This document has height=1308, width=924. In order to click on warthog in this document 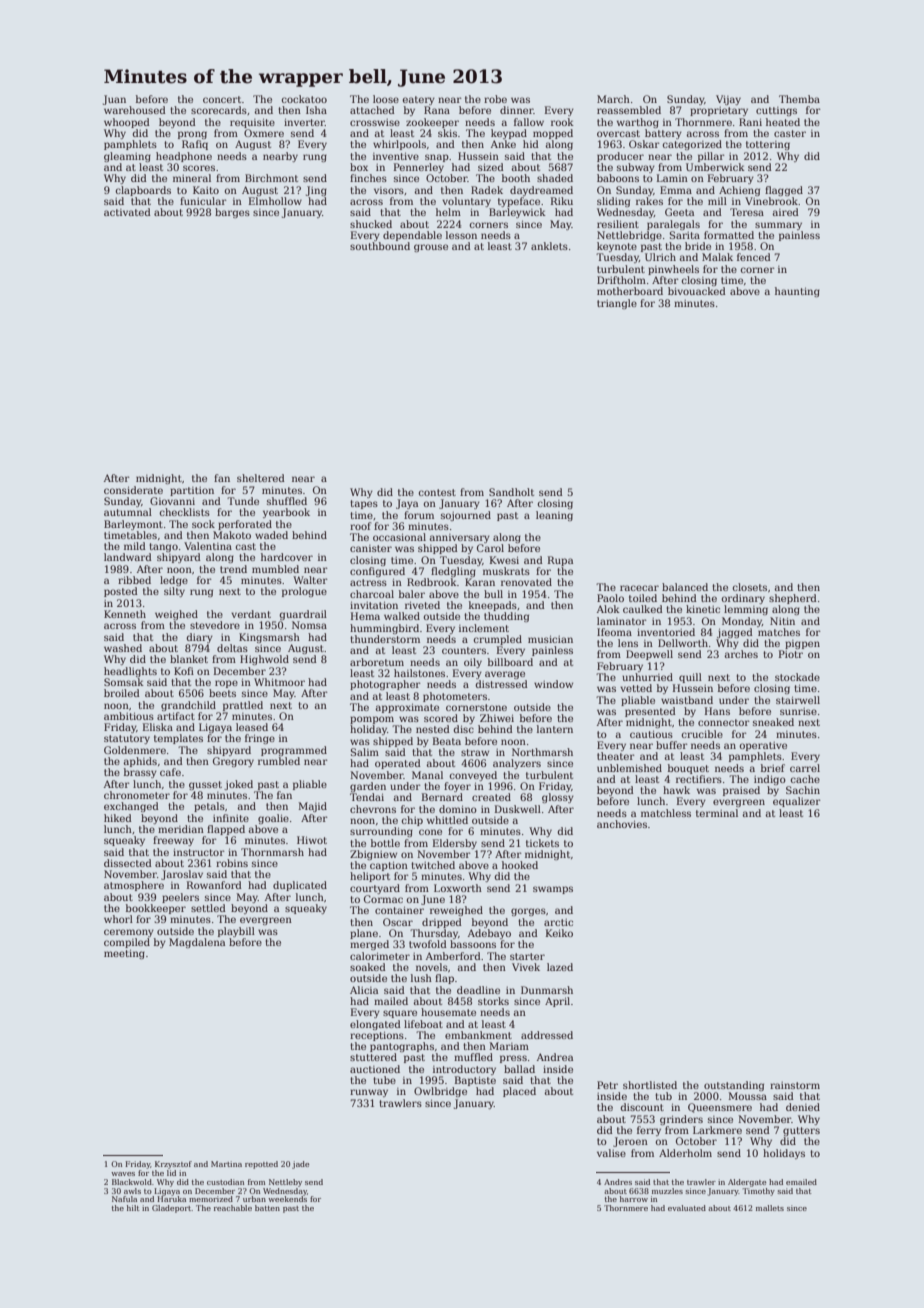, I will do `click(638, 123)`.
